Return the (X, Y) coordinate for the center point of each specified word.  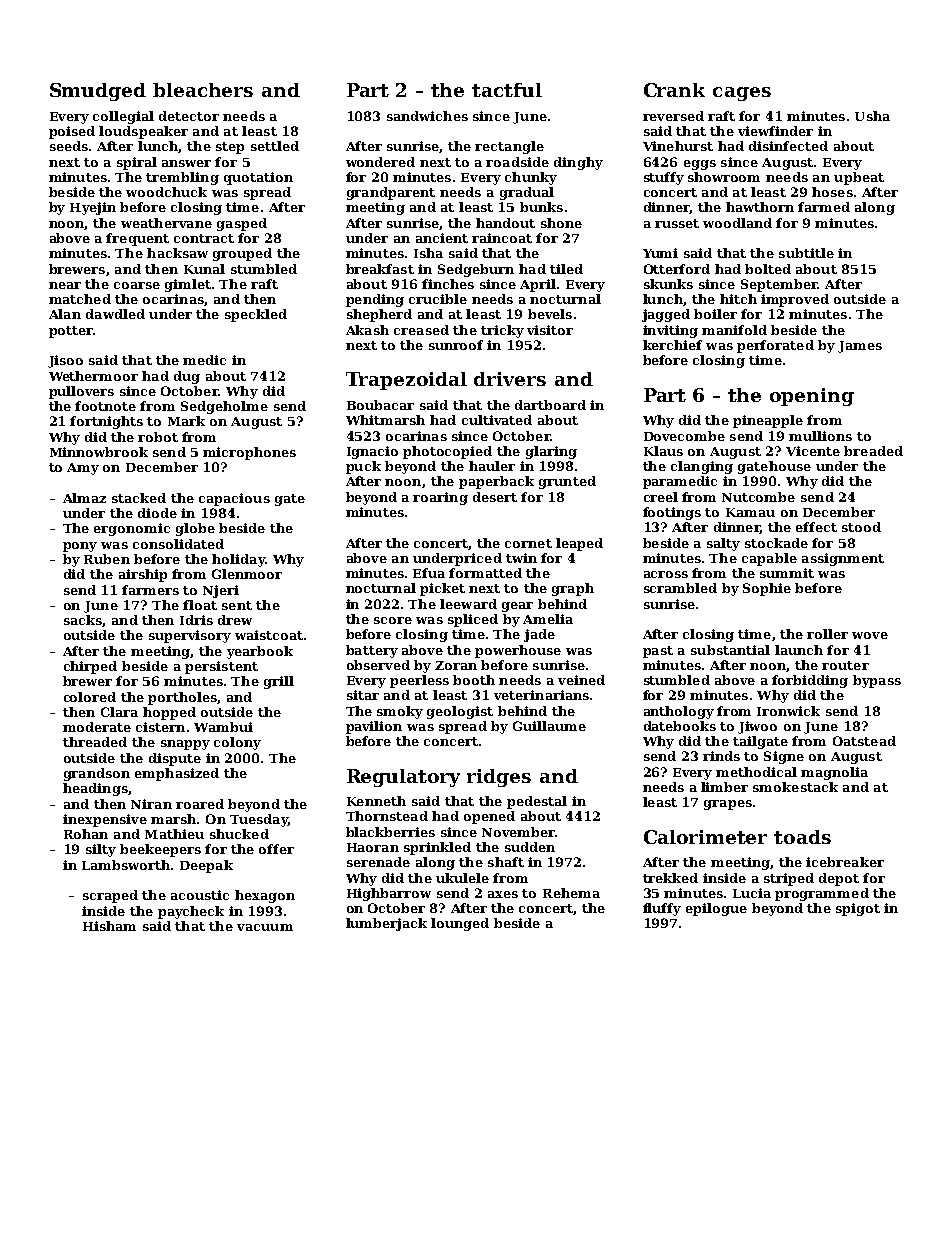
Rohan (86, 834)
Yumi (660, 253)
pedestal (537, 802)
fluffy (662, 909)
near (65, 285)
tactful (507, 90)
